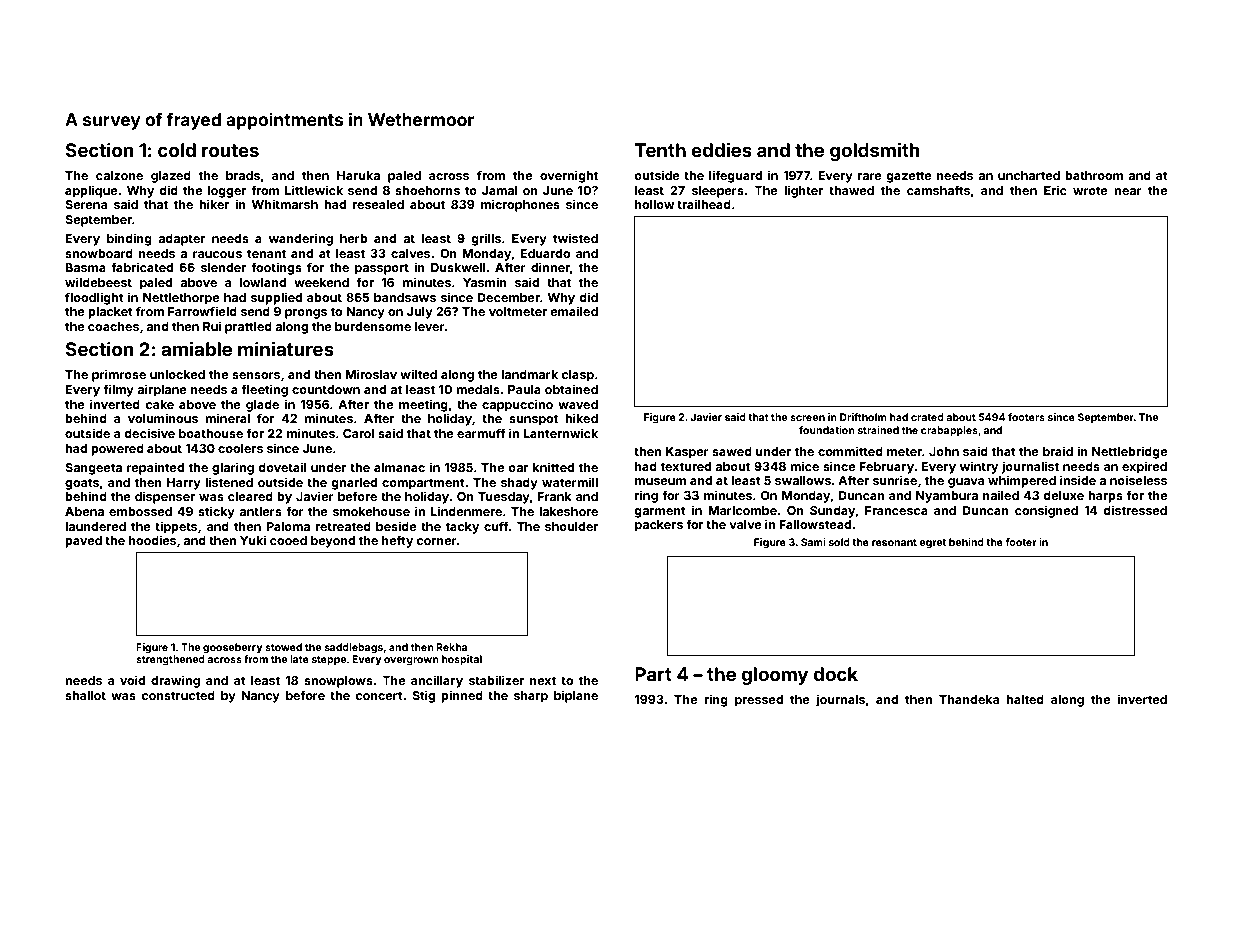 Image resolution: width=1233 pixels, height=952 pixels. I want to click on camshafts, so click(938, 190).
